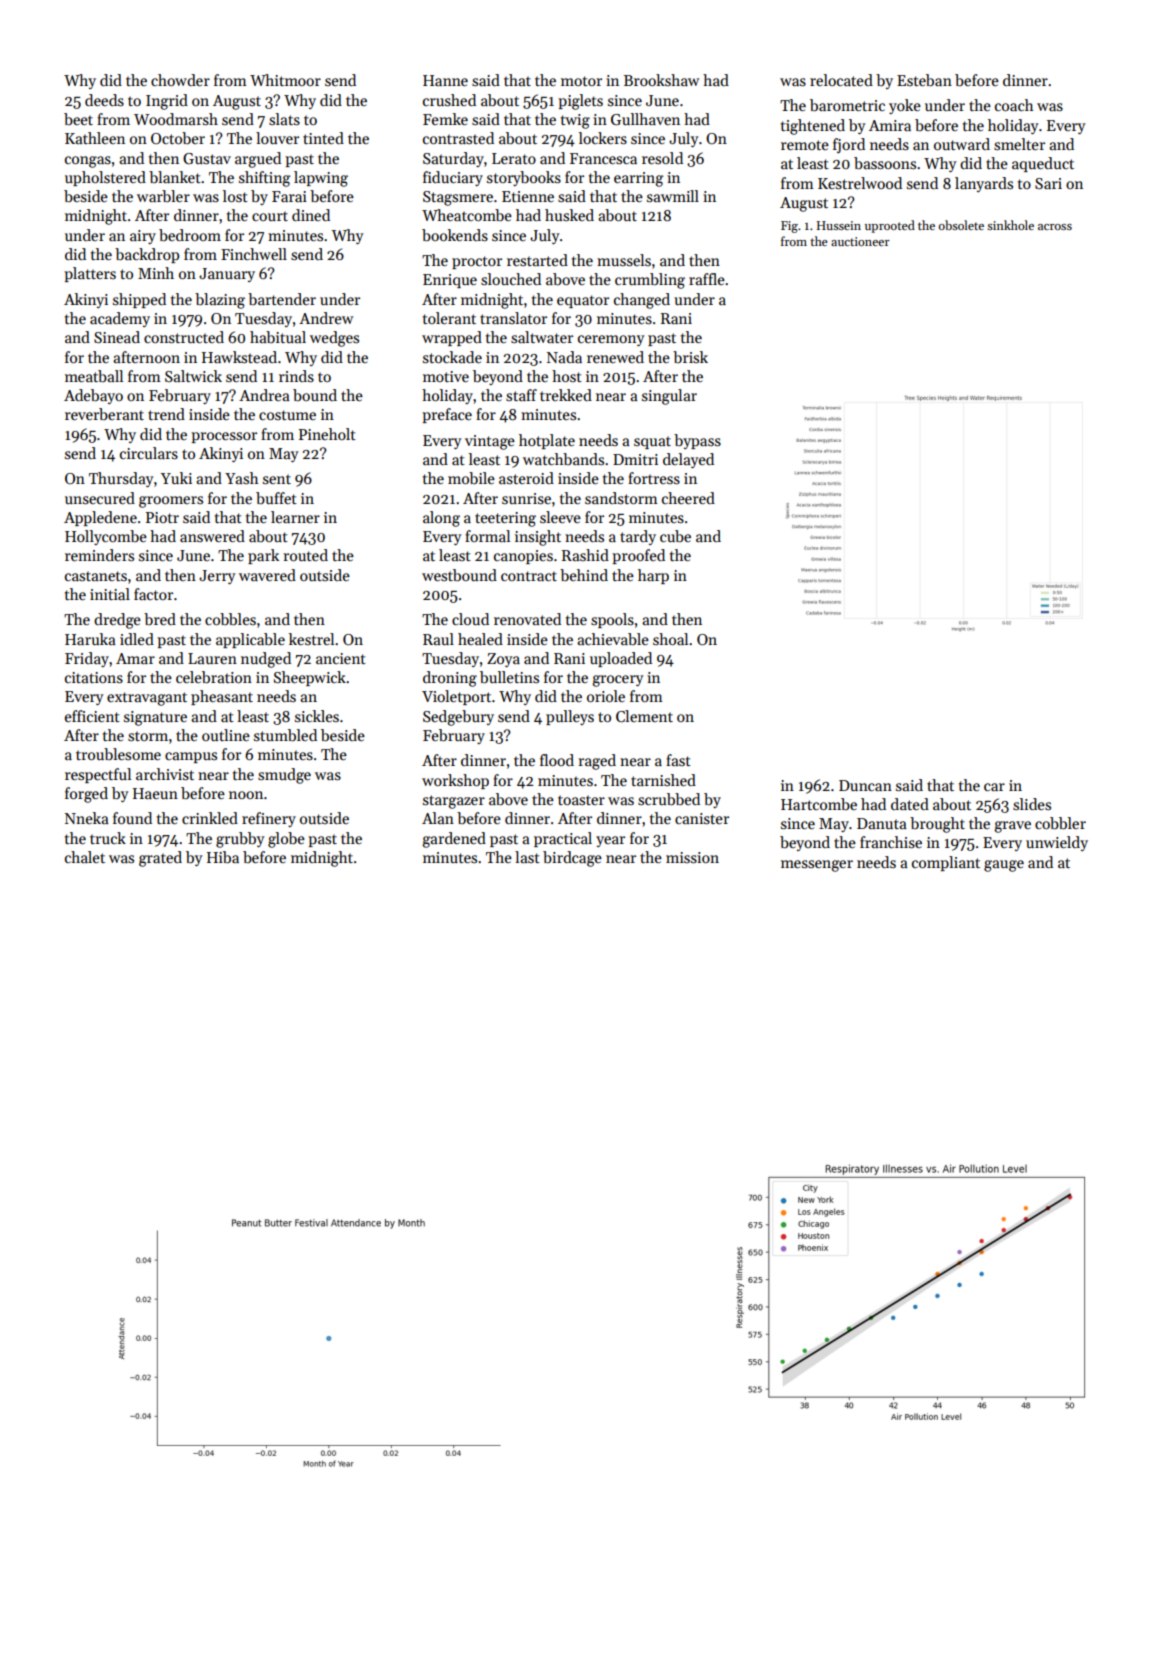 This screenshot has width=1153, height=1669. What do you see at coordinates (180, 80) in the screenshot?
I see `chowder` at bounding box center [180, 80].
